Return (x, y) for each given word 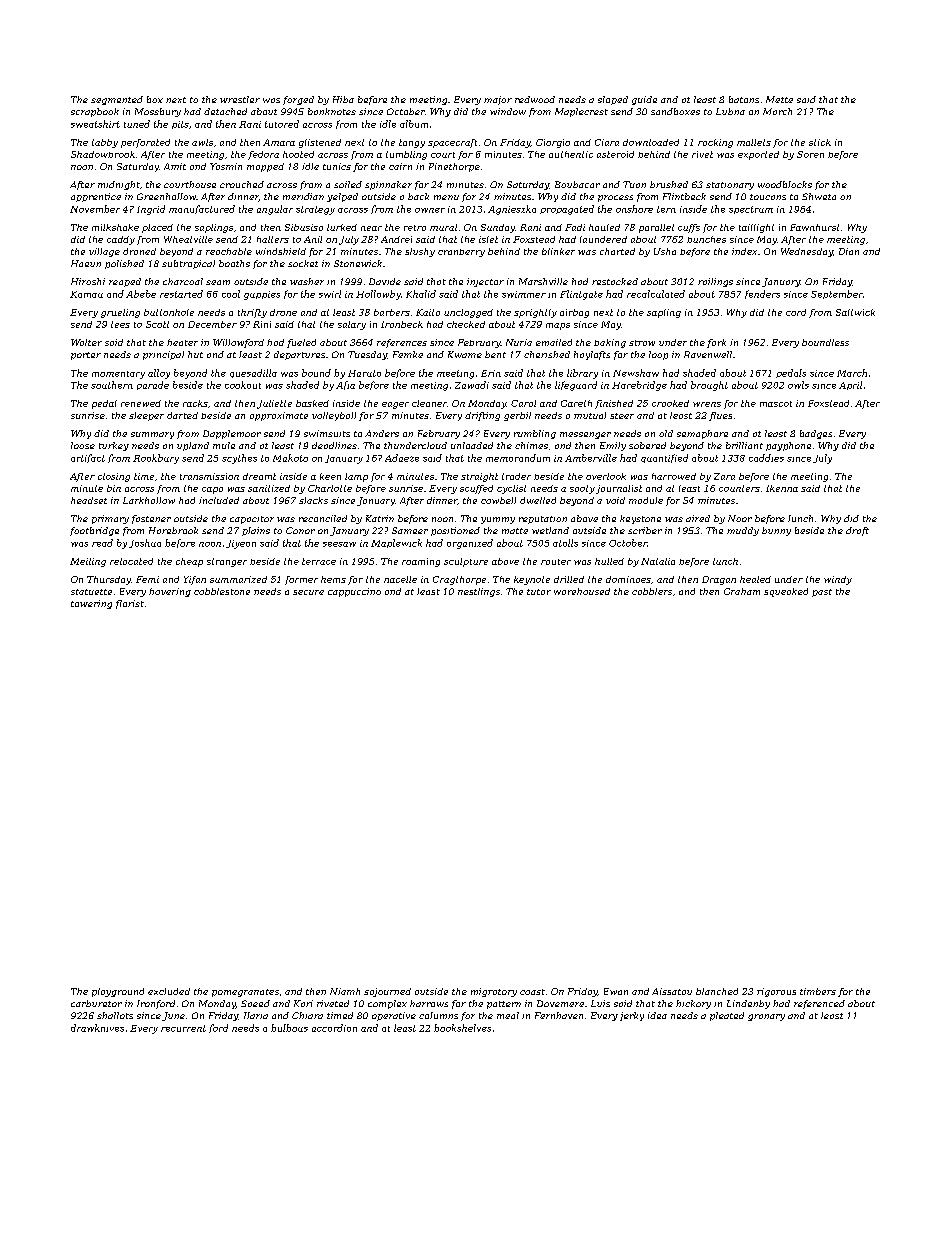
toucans (768, 197)
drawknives (97, 1028)
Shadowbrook (103, 154)
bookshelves (462, 1028)
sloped (613, 100)
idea (657, 1015)
